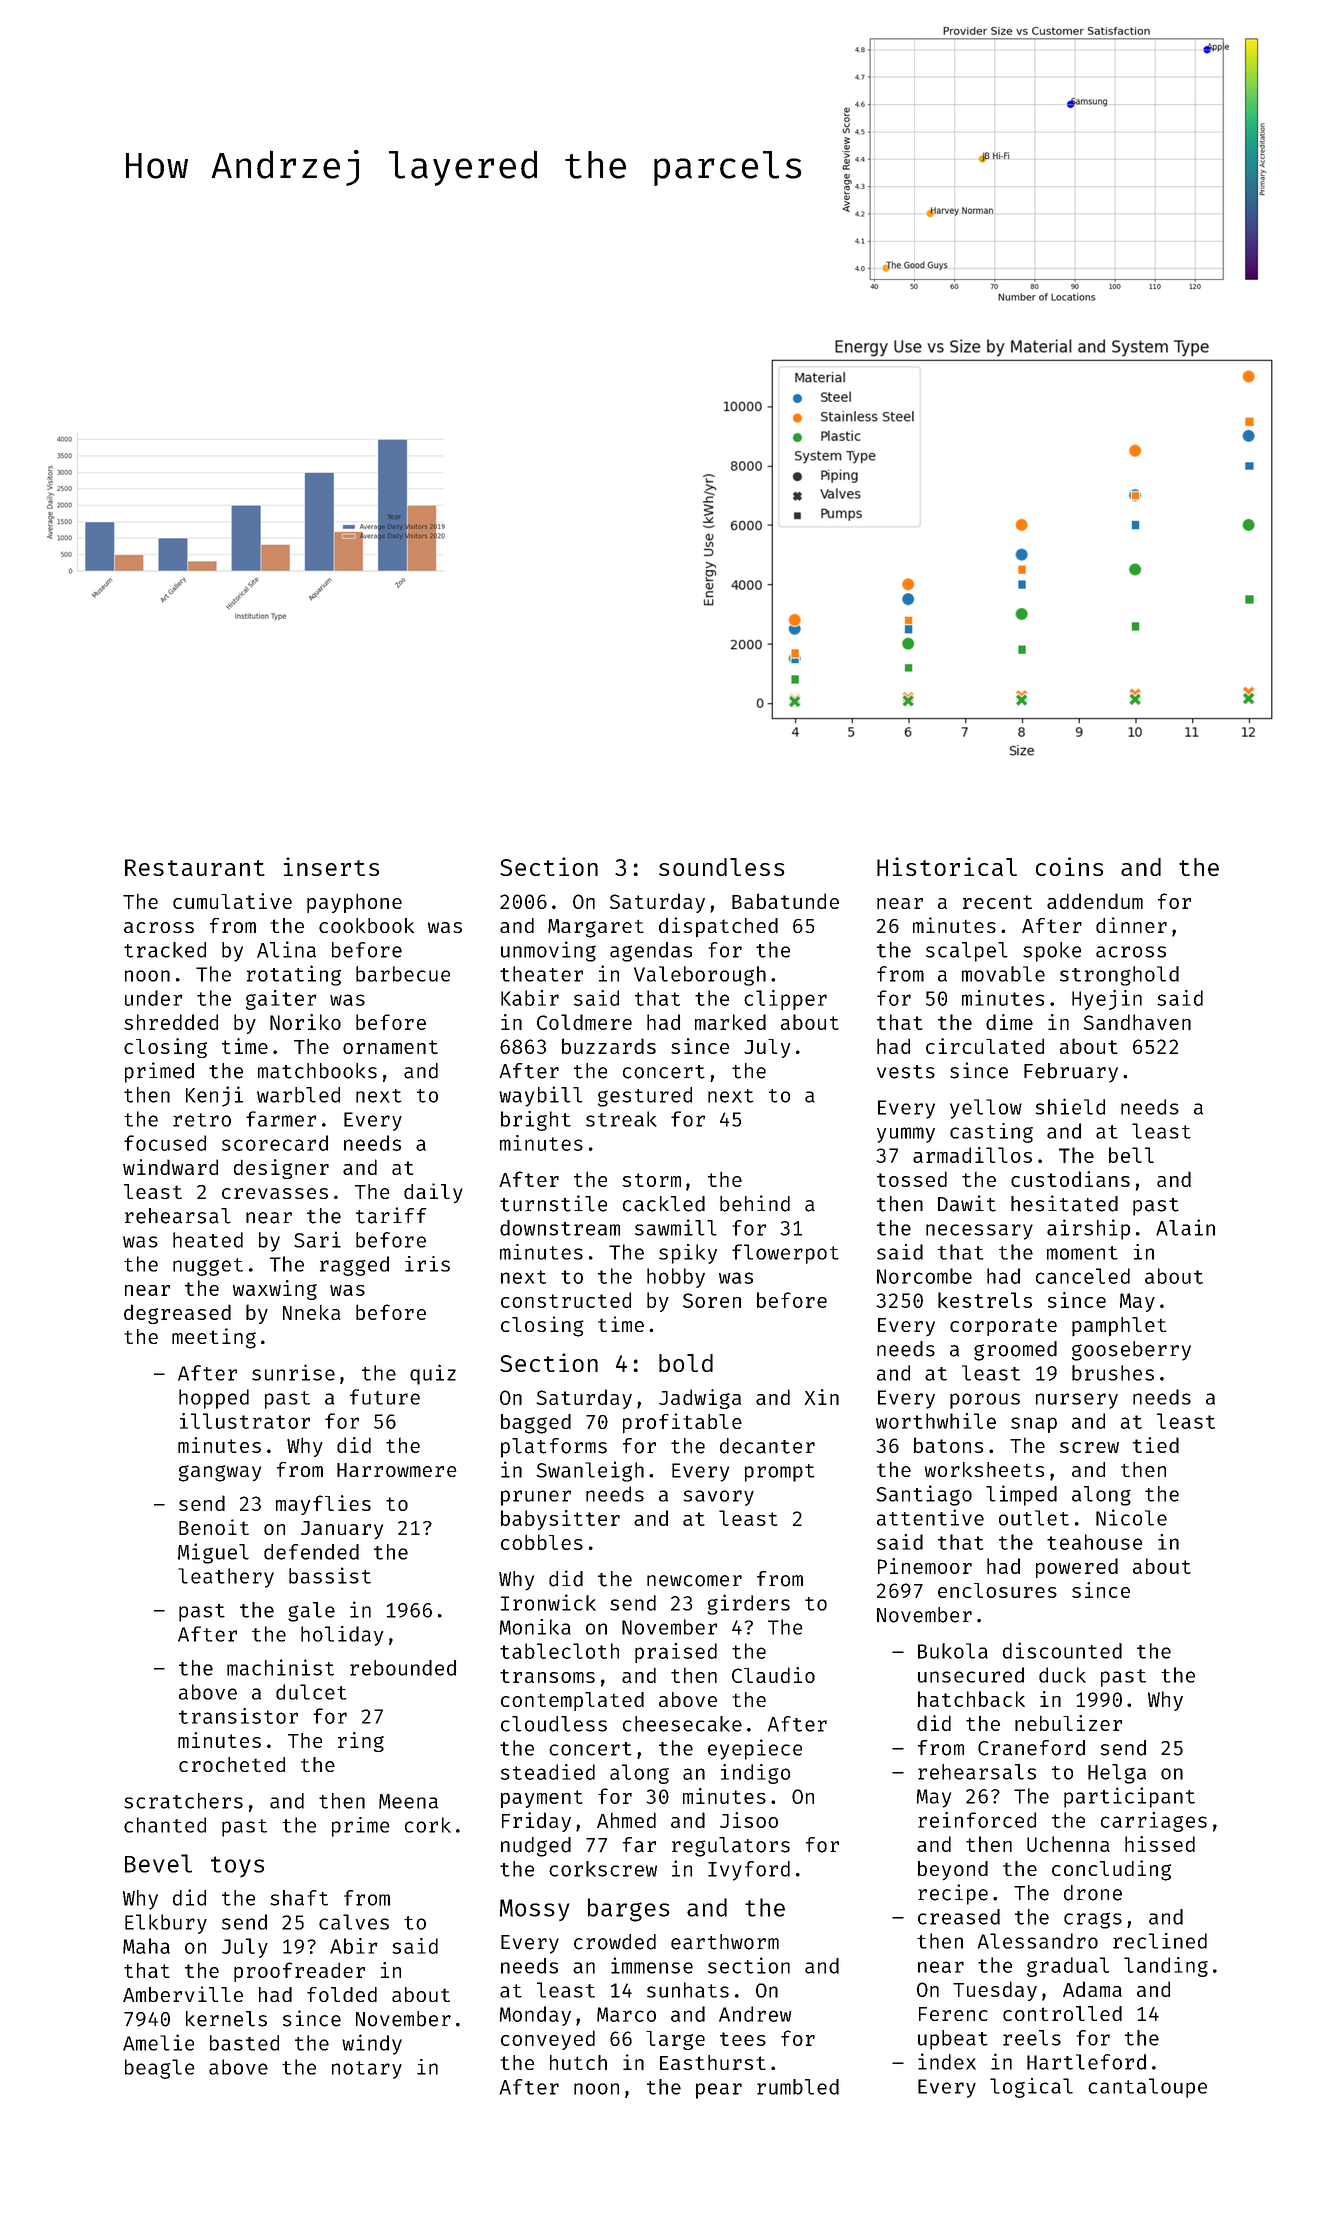 The height and width of the page is (2214, 1344). I want to click on soundless, so click(722, 867).
